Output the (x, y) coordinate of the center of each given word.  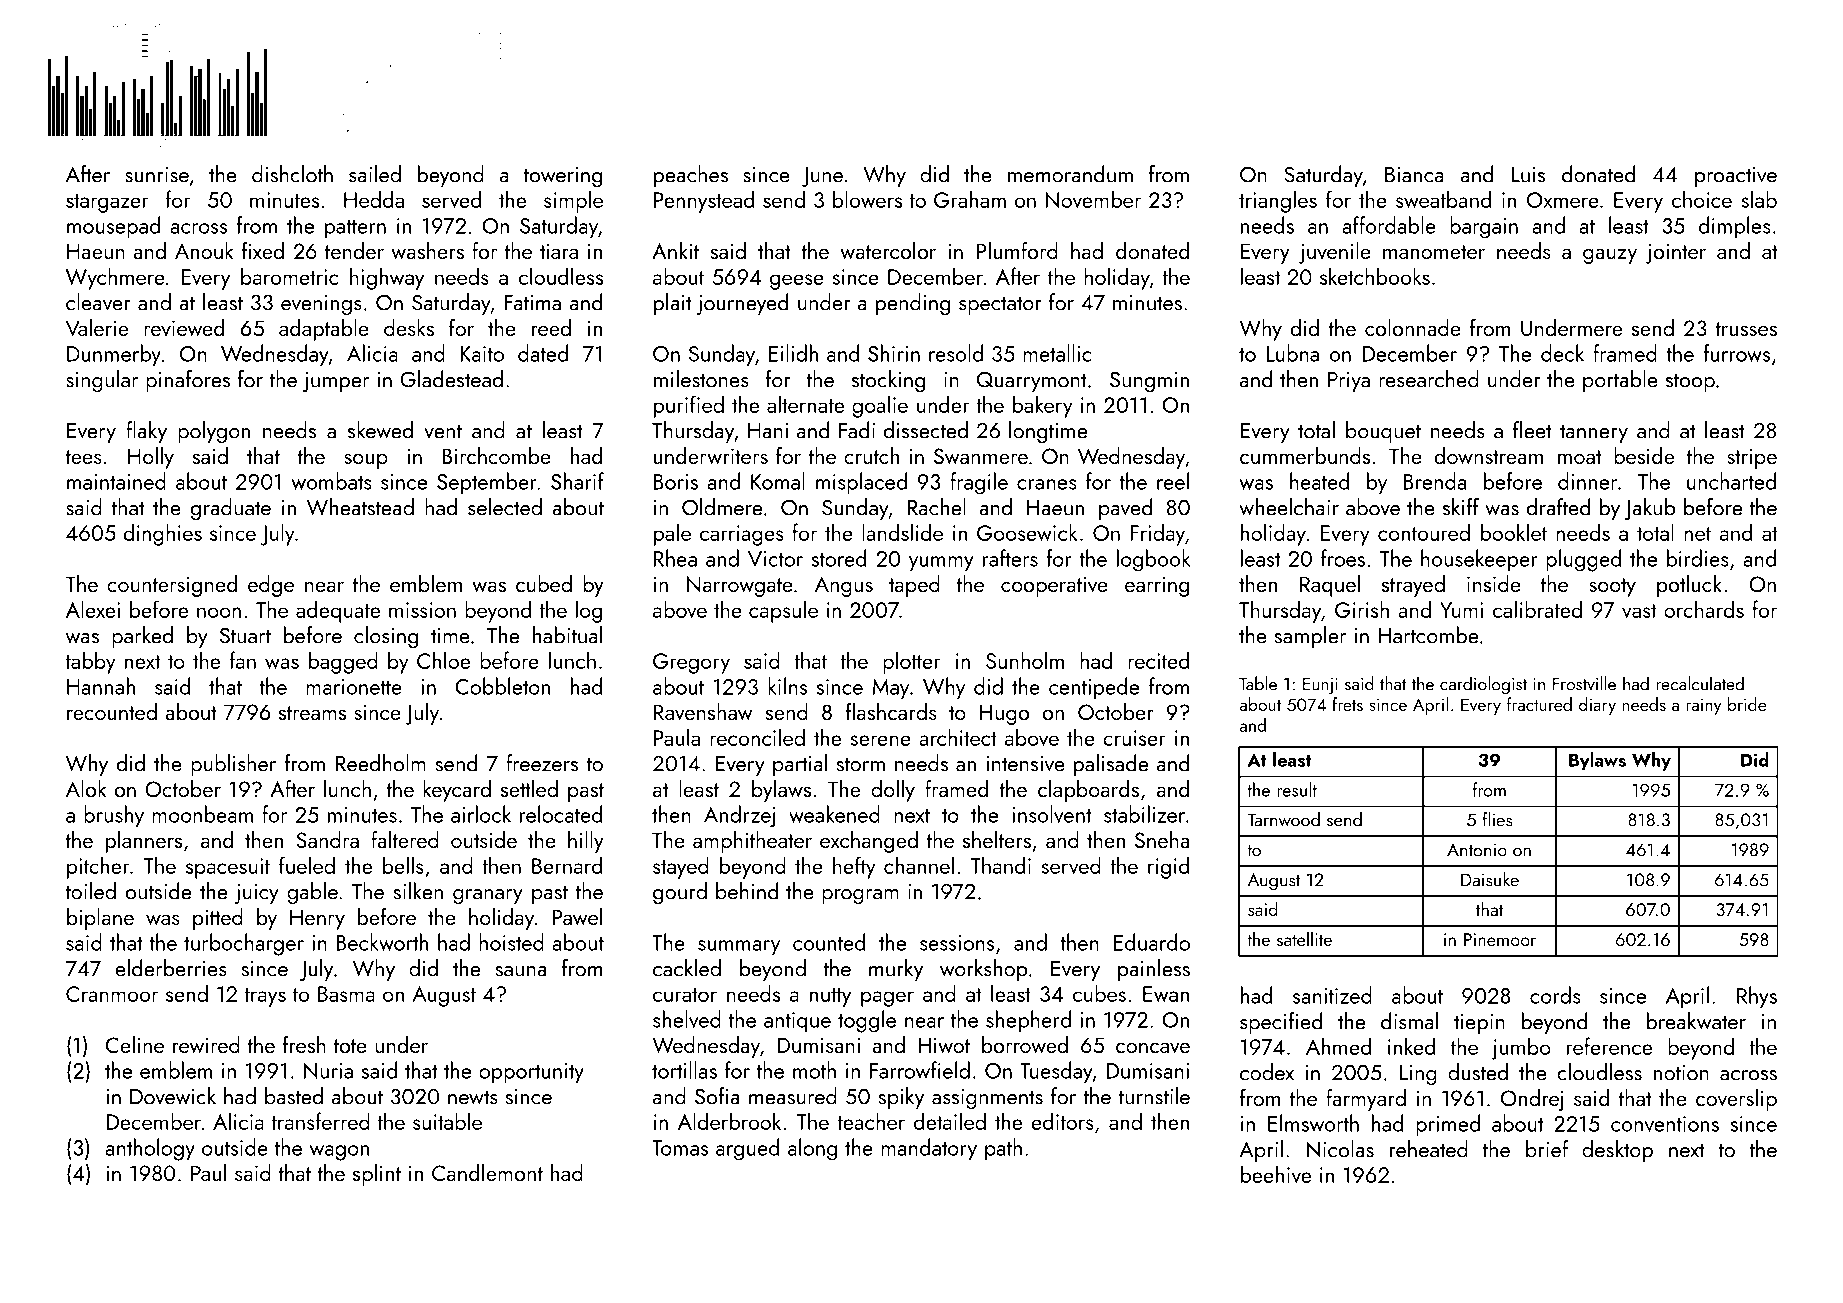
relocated (561, 814)
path (1003, 1149)
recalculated (1700, 683)
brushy (114, 816)
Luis (1528, 175)
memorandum (1070, 174)
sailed (375, 174)
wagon (339, 1153)
